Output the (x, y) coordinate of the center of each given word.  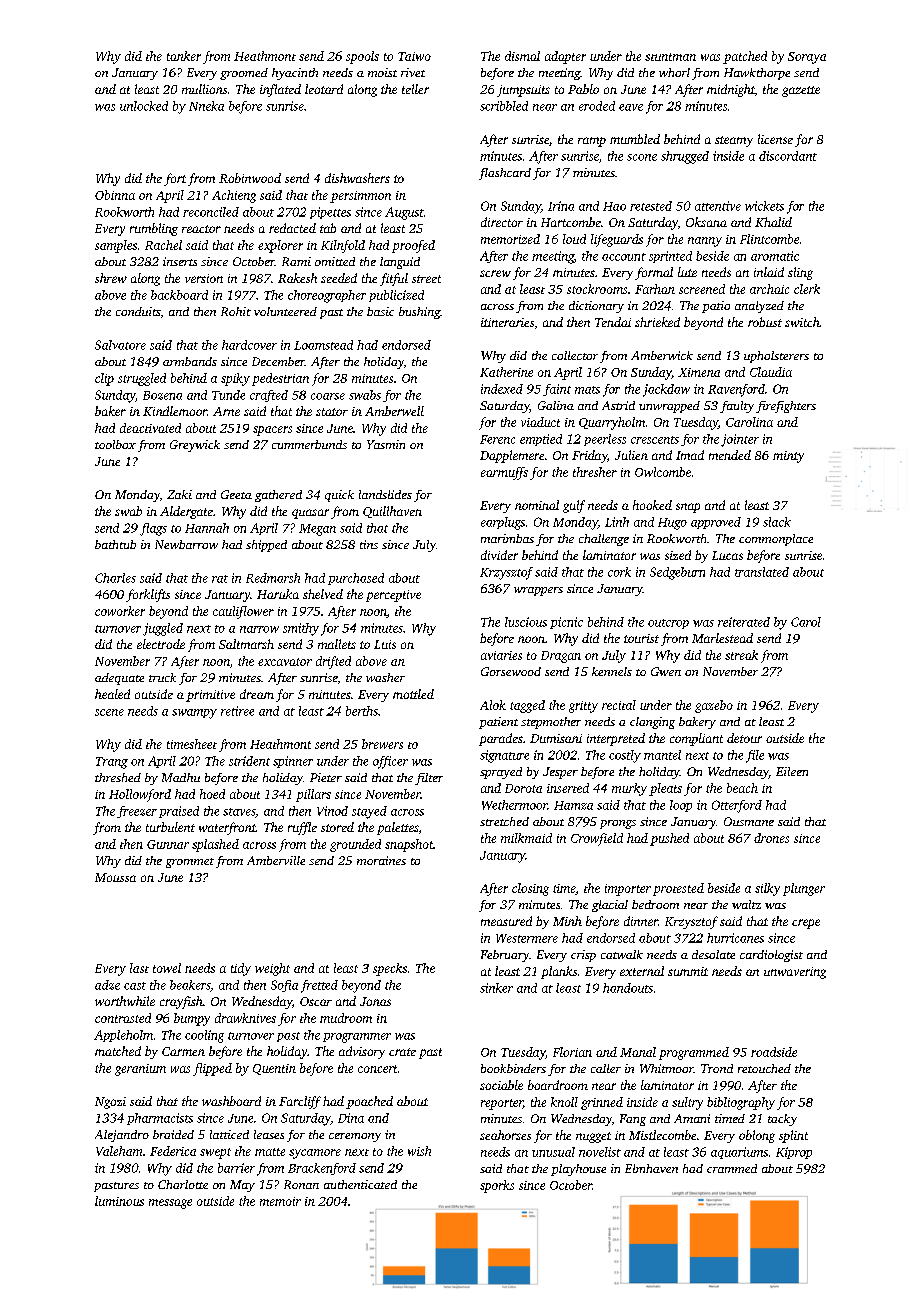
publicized (396, 296)
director (502, 222)
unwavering (795, 973)
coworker (120, 611)
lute (687, 272)
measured (506, 921)
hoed (212, 794)
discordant (788, 156)
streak (741, 655)
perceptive (393, 596)
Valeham (119, 1151)
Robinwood (250, 178)
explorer (280, 246)
